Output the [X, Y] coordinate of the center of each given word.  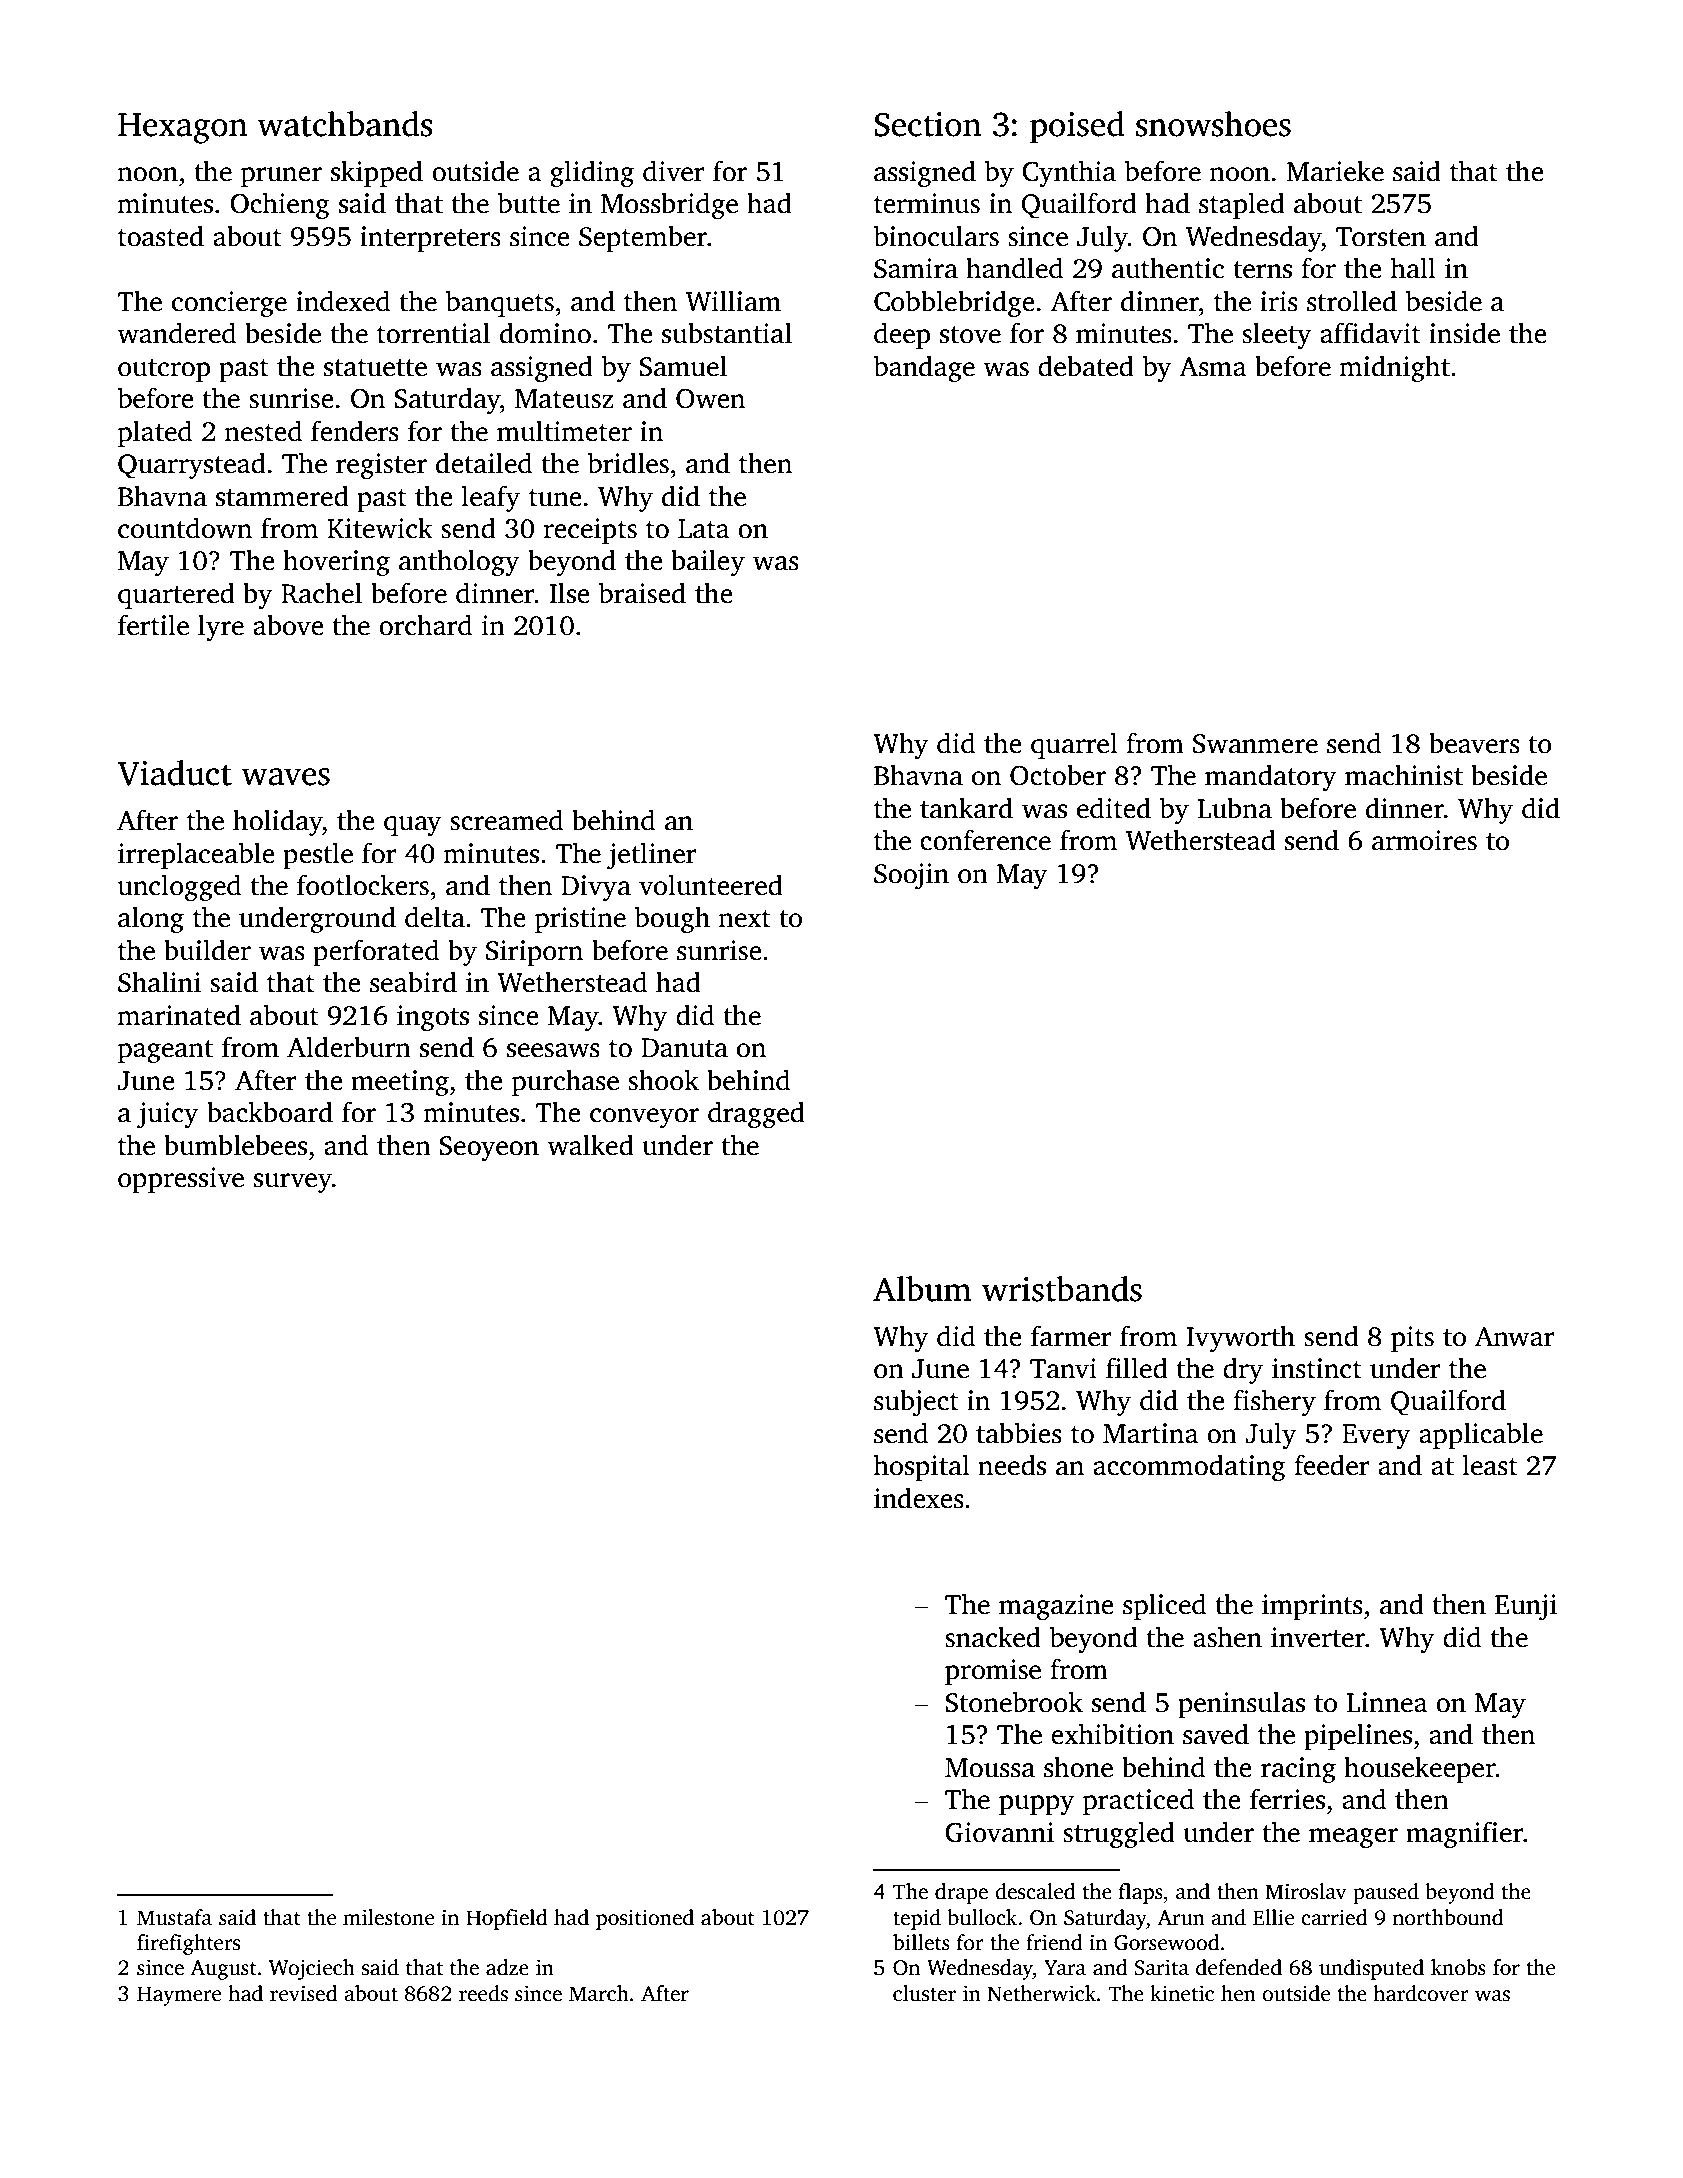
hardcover [1421, 1993]
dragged [756, 1114]
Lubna [1234, 808]
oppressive [181, 1180]
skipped [377, 173]
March [599, 1993]
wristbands [1062, 1289]
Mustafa [174, 1917]
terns [1262, 270]
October [1058, 775]
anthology [459, 562]
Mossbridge [669, 205]
